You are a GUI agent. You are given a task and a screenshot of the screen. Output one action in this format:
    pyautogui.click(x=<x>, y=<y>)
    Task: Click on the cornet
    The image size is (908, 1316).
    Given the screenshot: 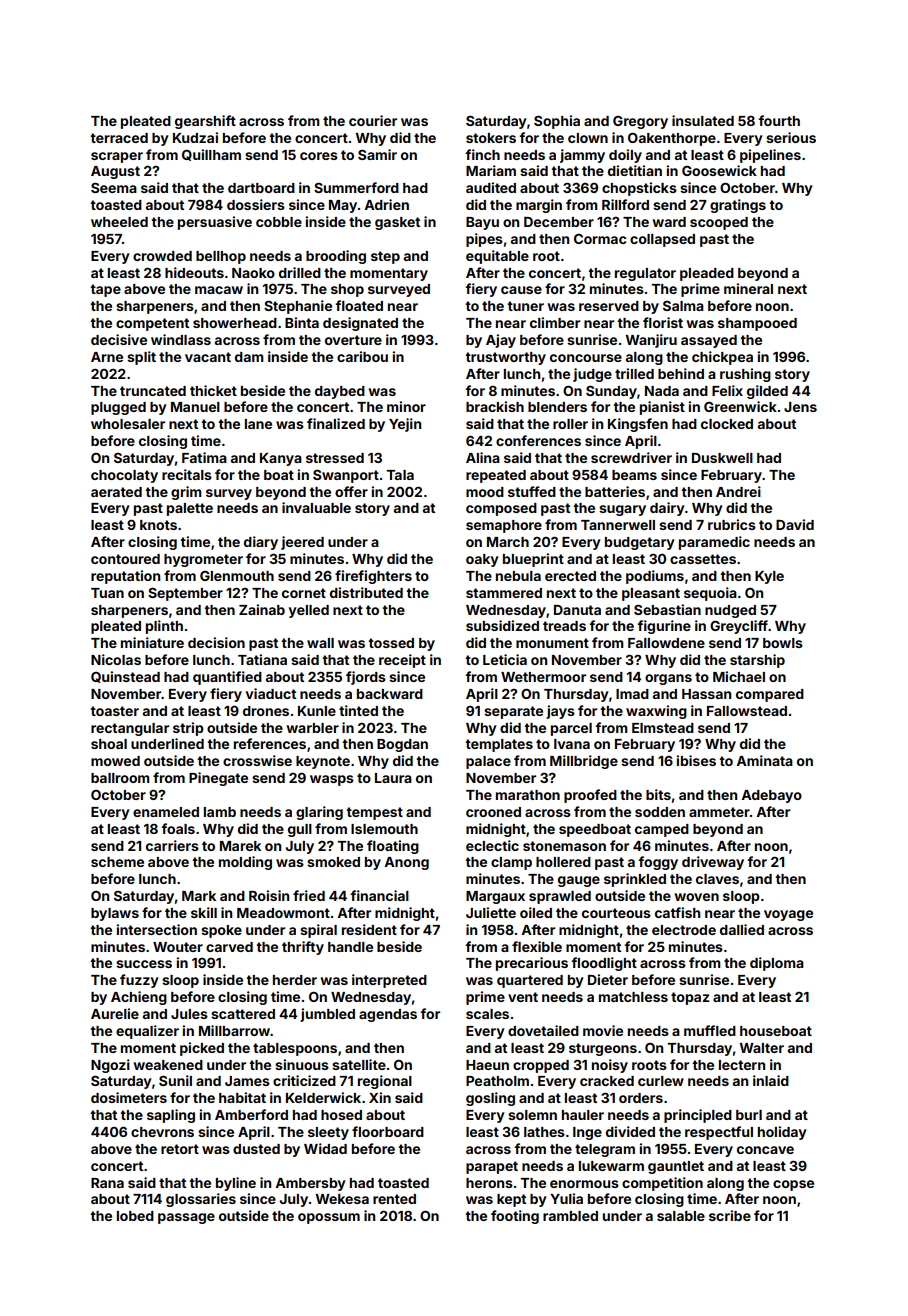 What is the action you would take?
    pyautogui.click(x=304, y=593)
